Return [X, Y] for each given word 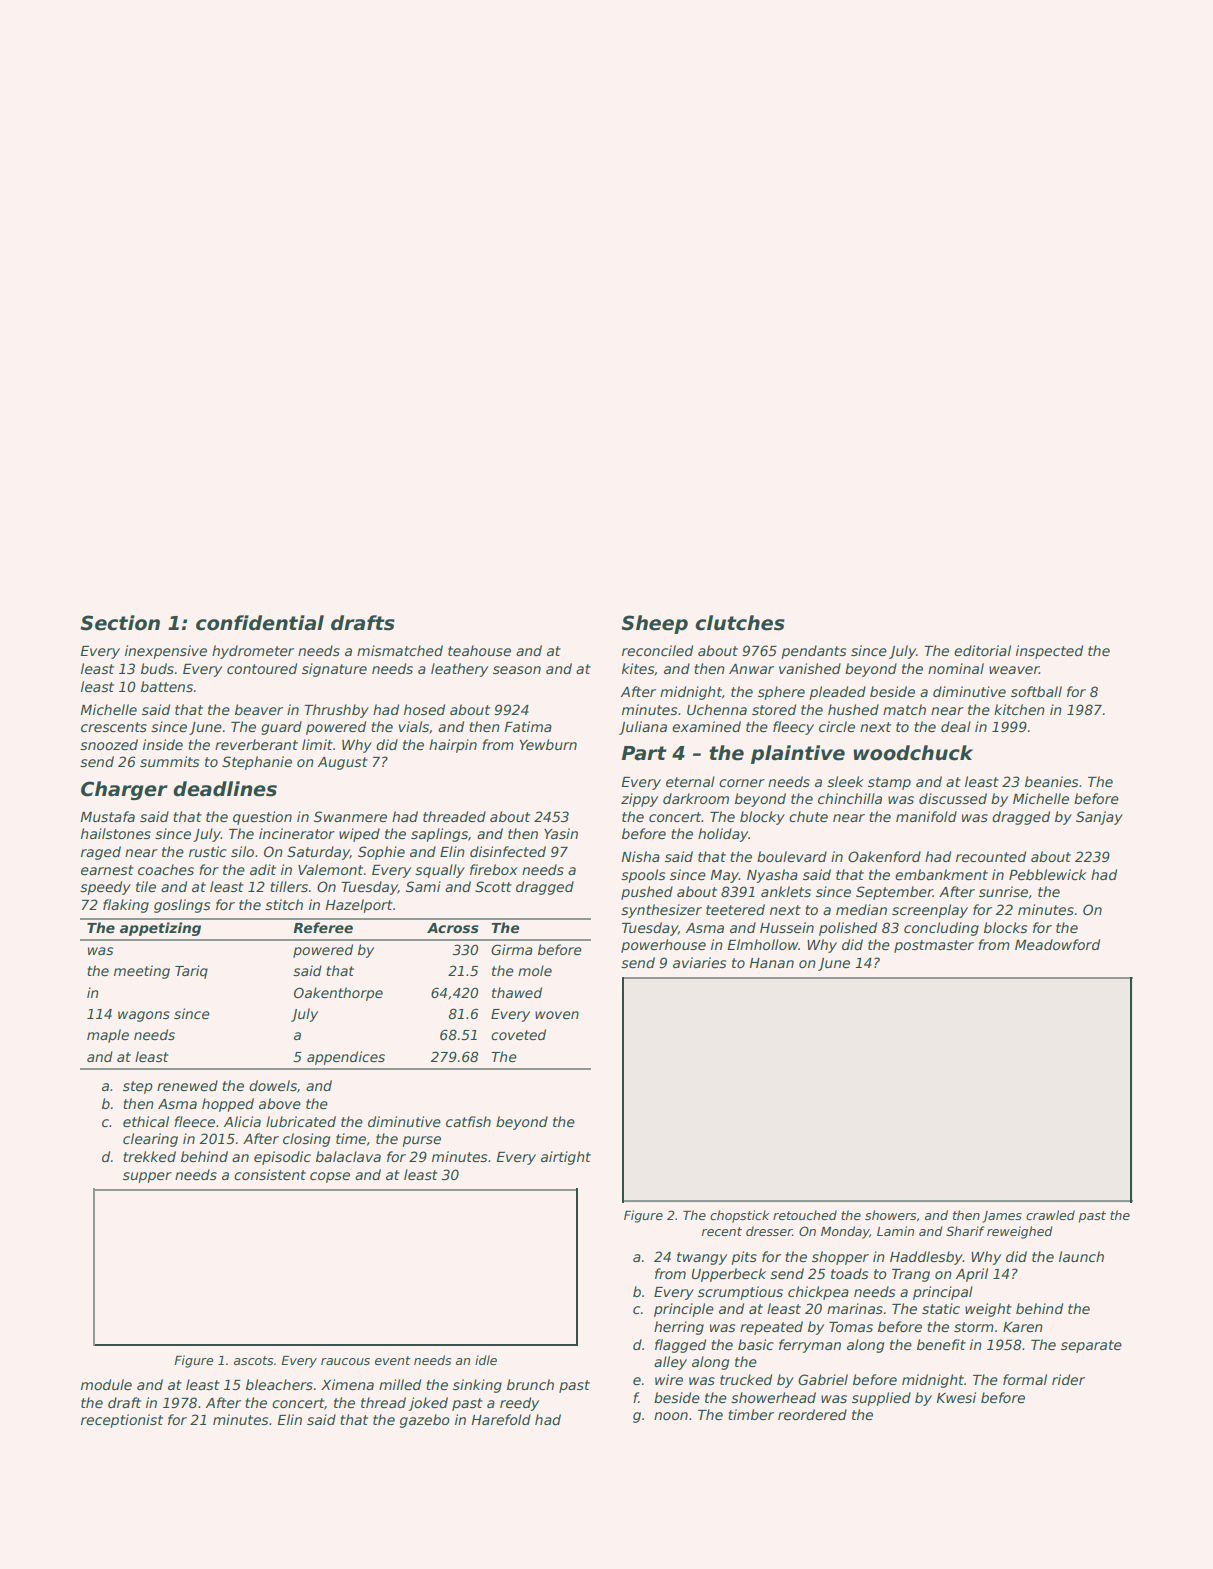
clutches [740, 623]
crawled [1050, 1215]
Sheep [654, 624]
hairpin [453, 746]
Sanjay [1099, 818]
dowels [273, 1085]
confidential [260, 623]
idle [486, 1360]
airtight [566, 1158]
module [106, 1384]
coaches [166, 869]
